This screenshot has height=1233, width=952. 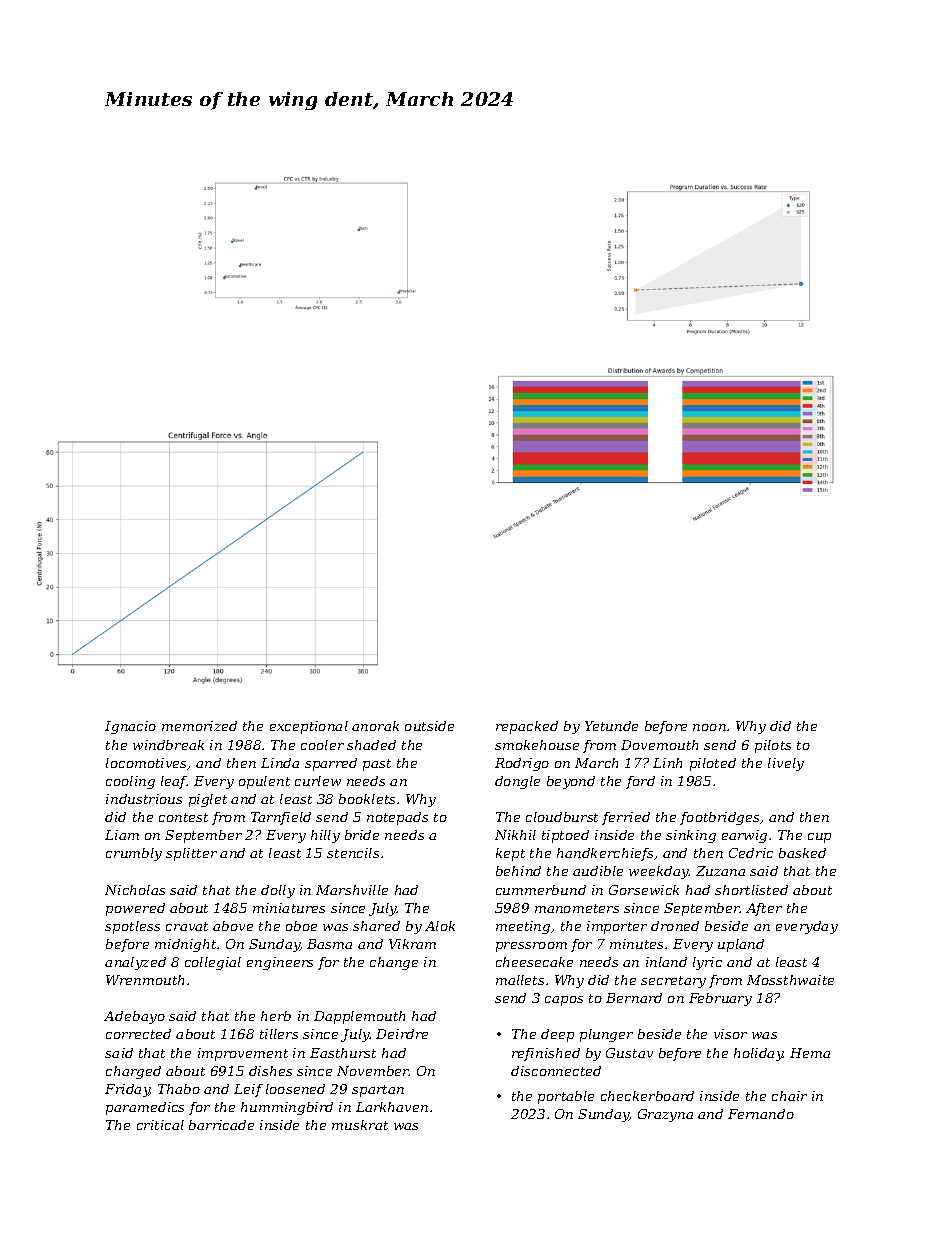 I want to click on repacked, so click(x=527, y=727).
